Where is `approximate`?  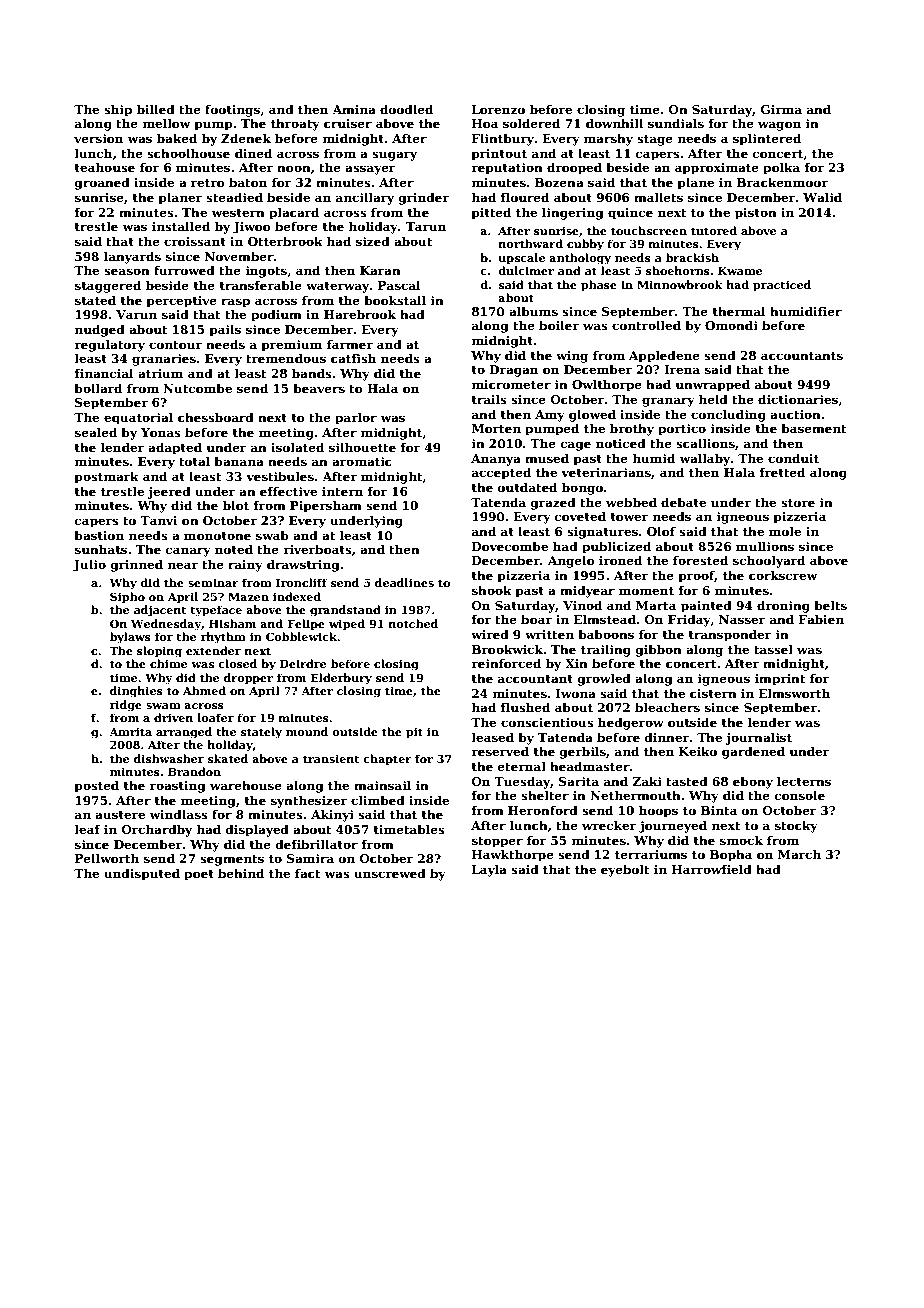 approximate is located at coordinates (717, 169).
